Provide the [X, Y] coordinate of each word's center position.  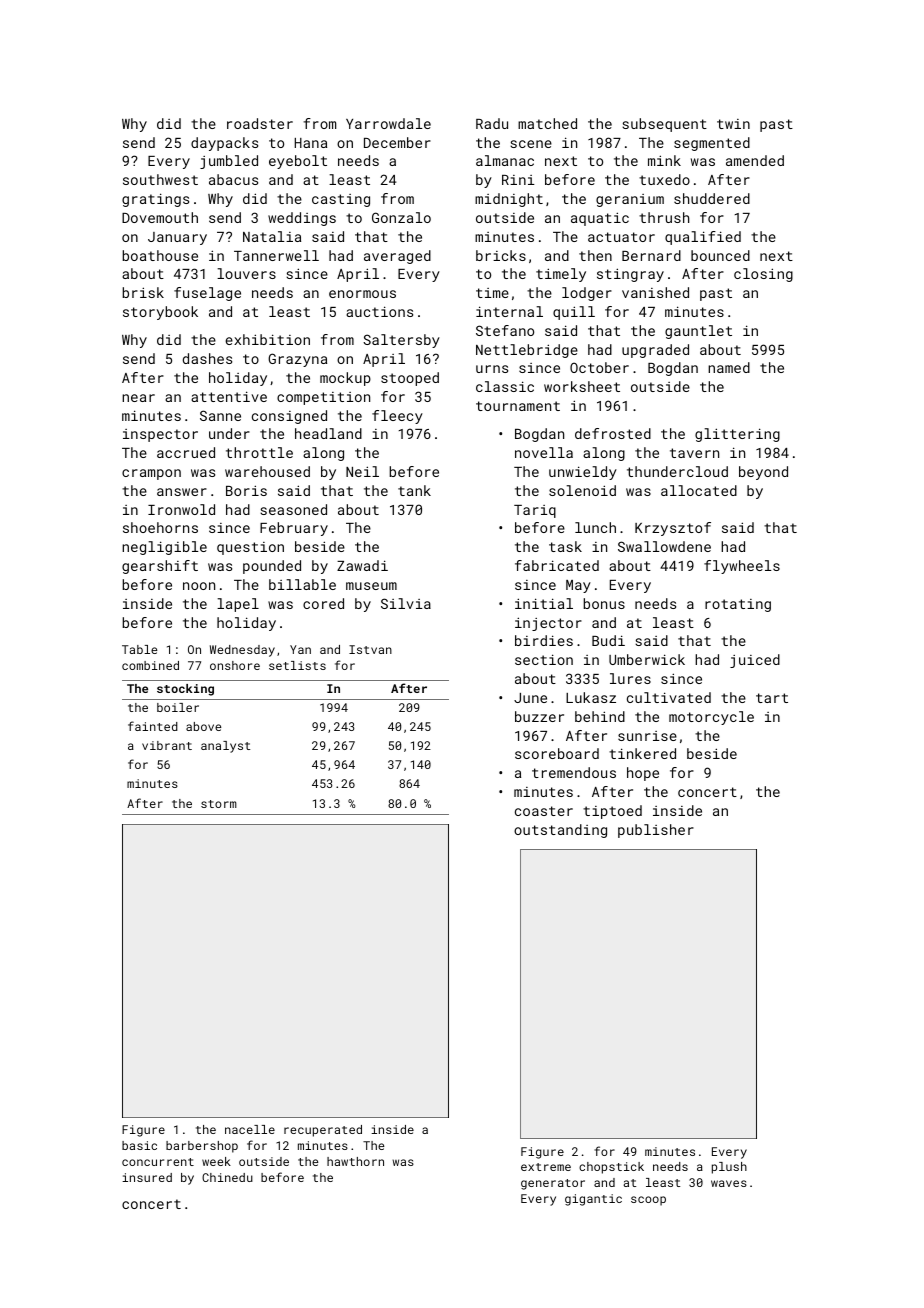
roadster [260, 123]
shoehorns [160, 527]
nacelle [250, 1129]
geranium [630, 200]
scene [531, 144]
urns [492, 369]
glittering [737, 435]
